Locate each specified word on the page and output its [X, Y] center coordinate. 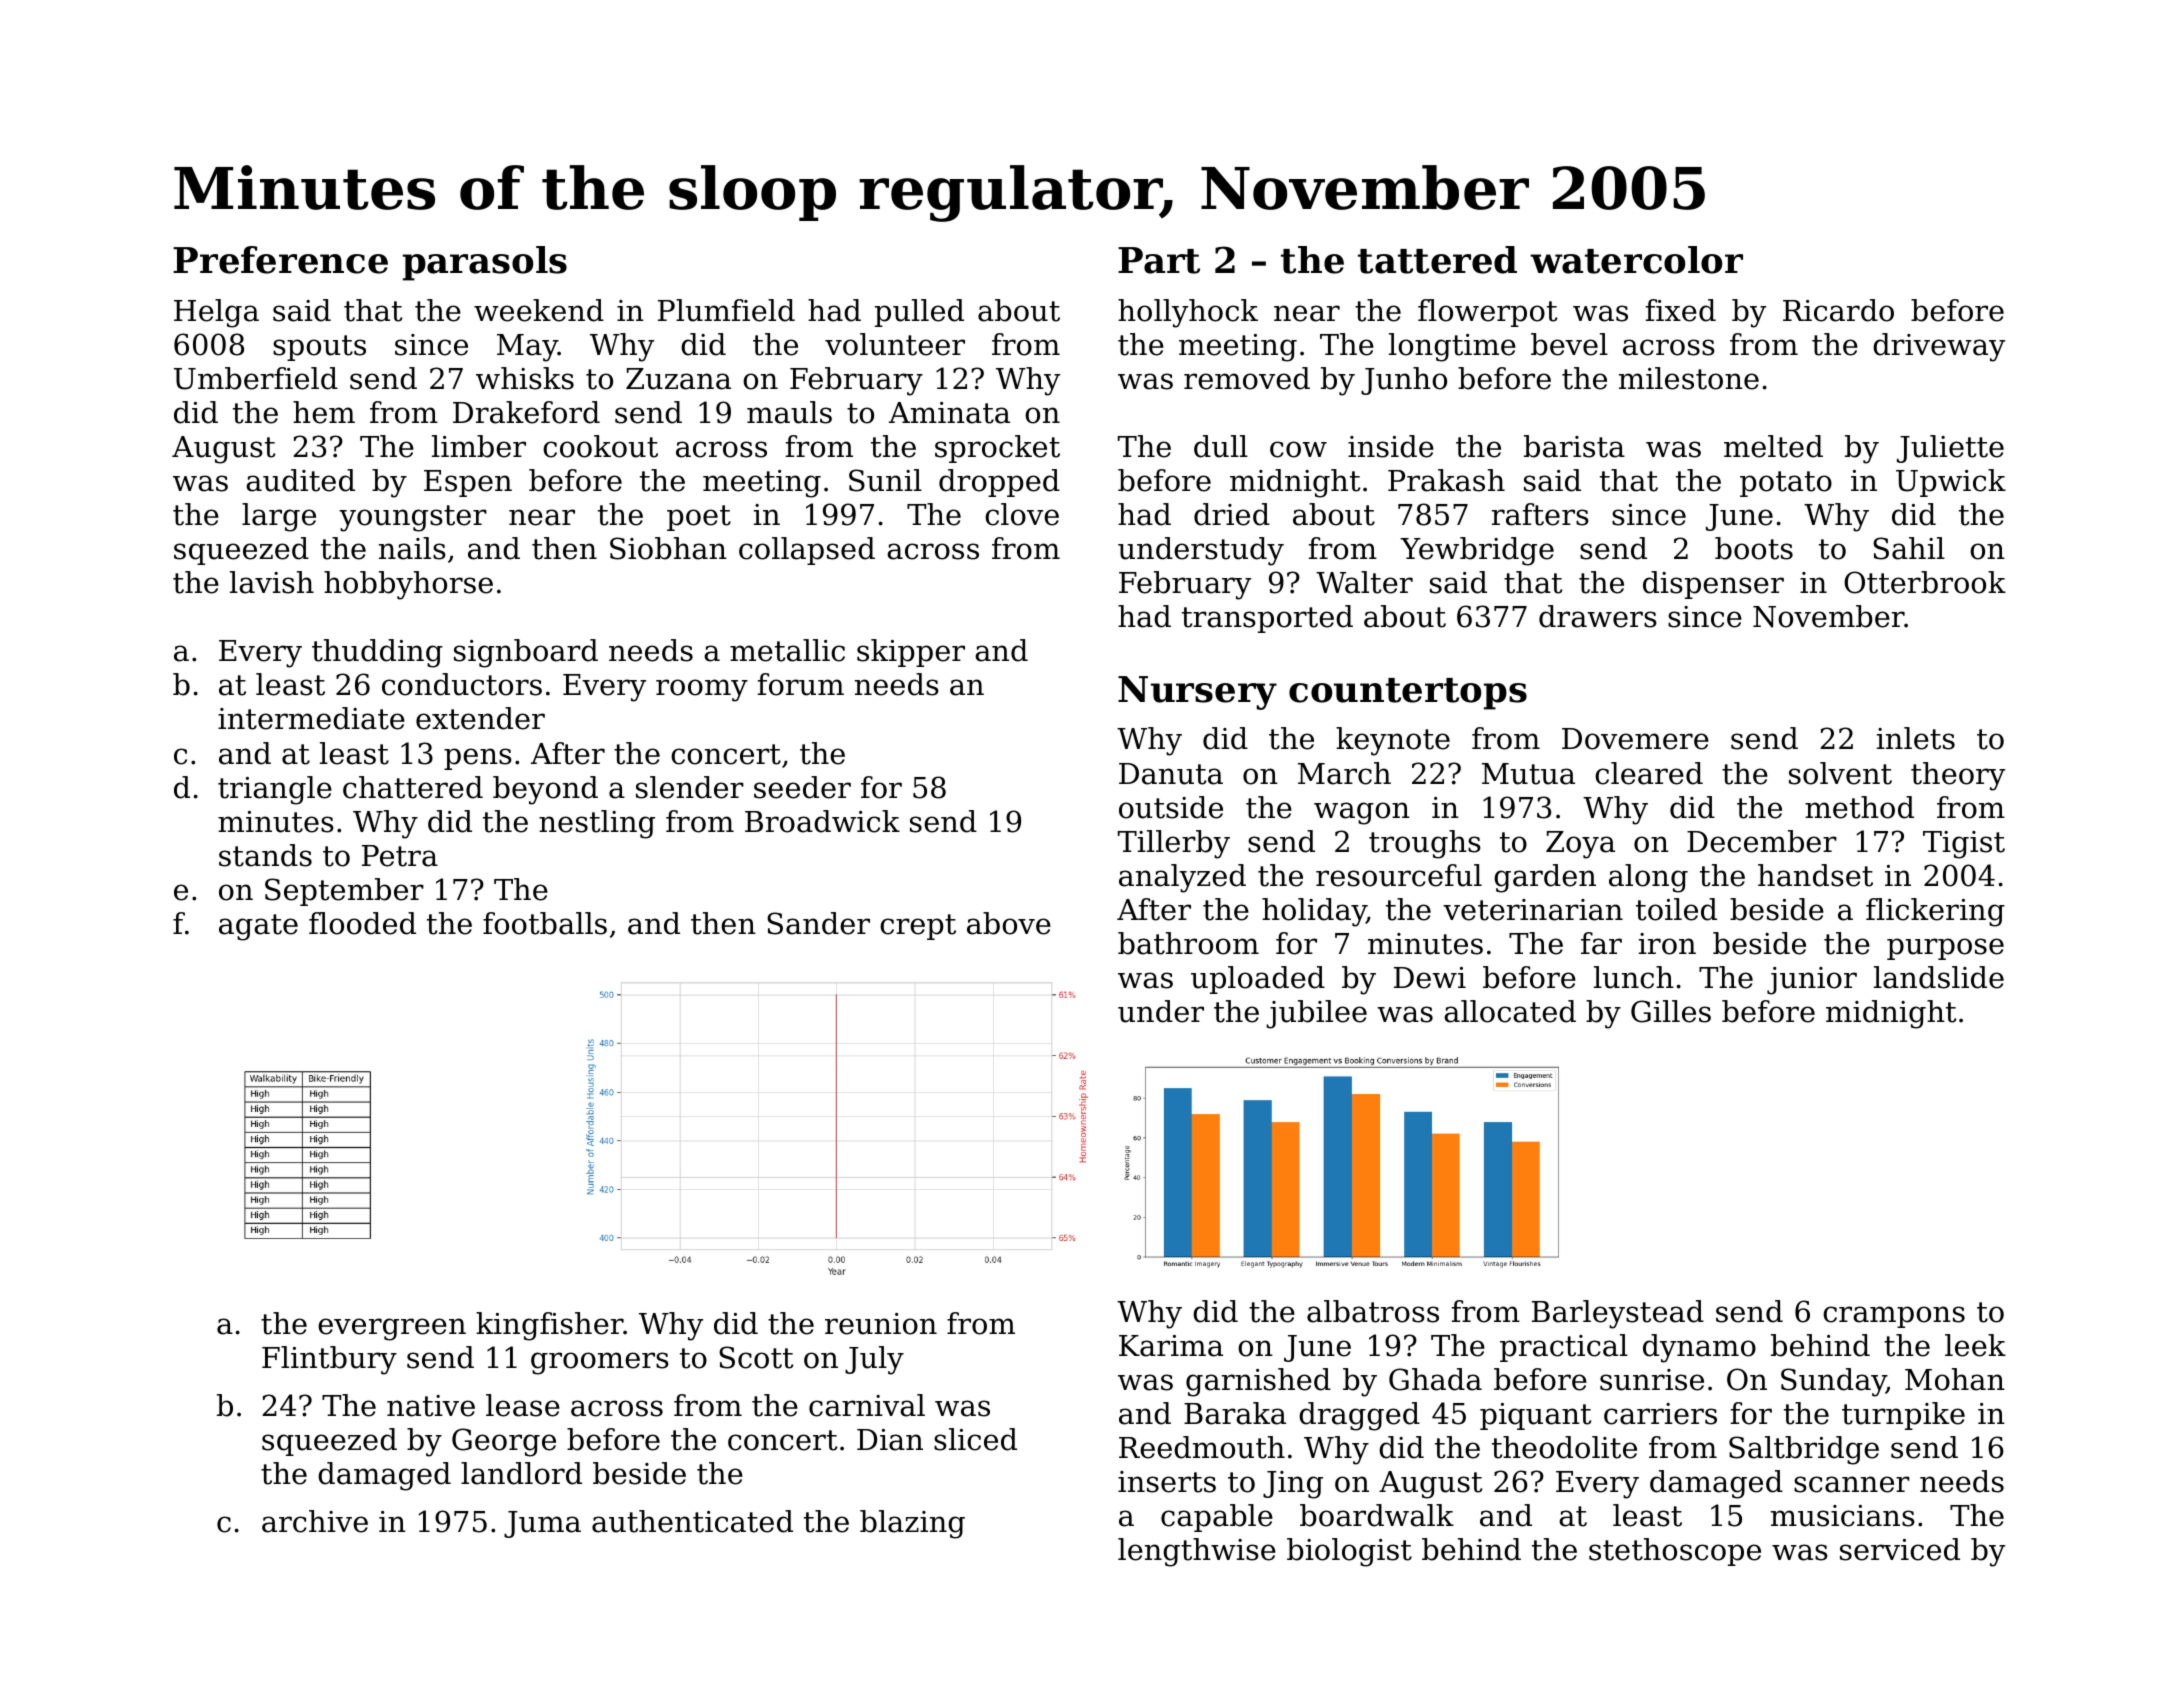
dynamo [1699, 1348]
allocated [1510, 1011]
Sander [818, 923]
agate [258, 927]
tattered [1437, 260]
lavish [272, 582]
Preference [280, 260]
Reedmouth [1202, 1447]
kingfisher [549, 1326]
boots [1754, 548]
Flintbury [329, 1360]
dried [1232, 514]
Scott [756, 1357]
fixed [1681, 310]
